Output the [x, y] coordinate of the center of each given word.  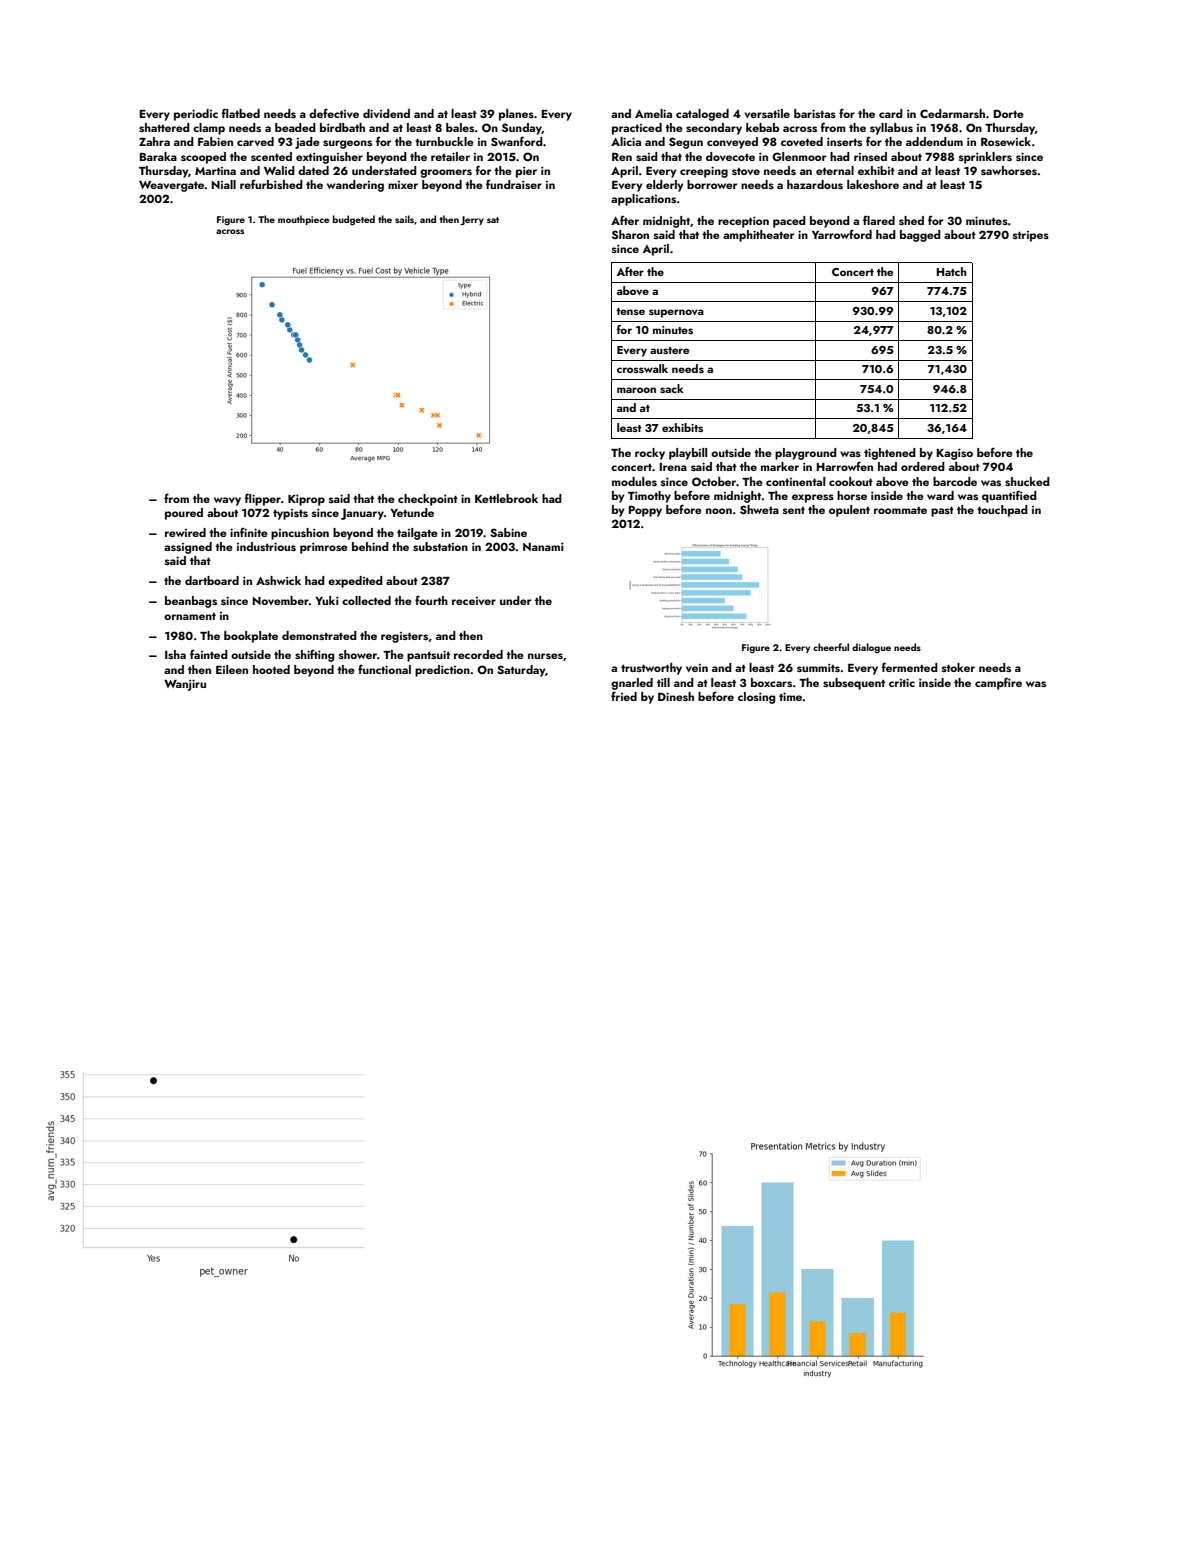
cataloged [702, 115]
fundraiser [514, 184]
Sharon [630, 234]
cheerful [831, 647]
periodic [196, 115]
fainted [209, 654]
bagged [920, 236]
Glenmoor [799, 156]
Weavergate [171, 186]
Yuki [327, 600]
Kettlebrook [506, 498]
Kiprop [306, 500]
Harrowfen [845, 466]
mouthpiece [303, 220]
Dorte [1009, 113]
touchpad [1002, 511]
